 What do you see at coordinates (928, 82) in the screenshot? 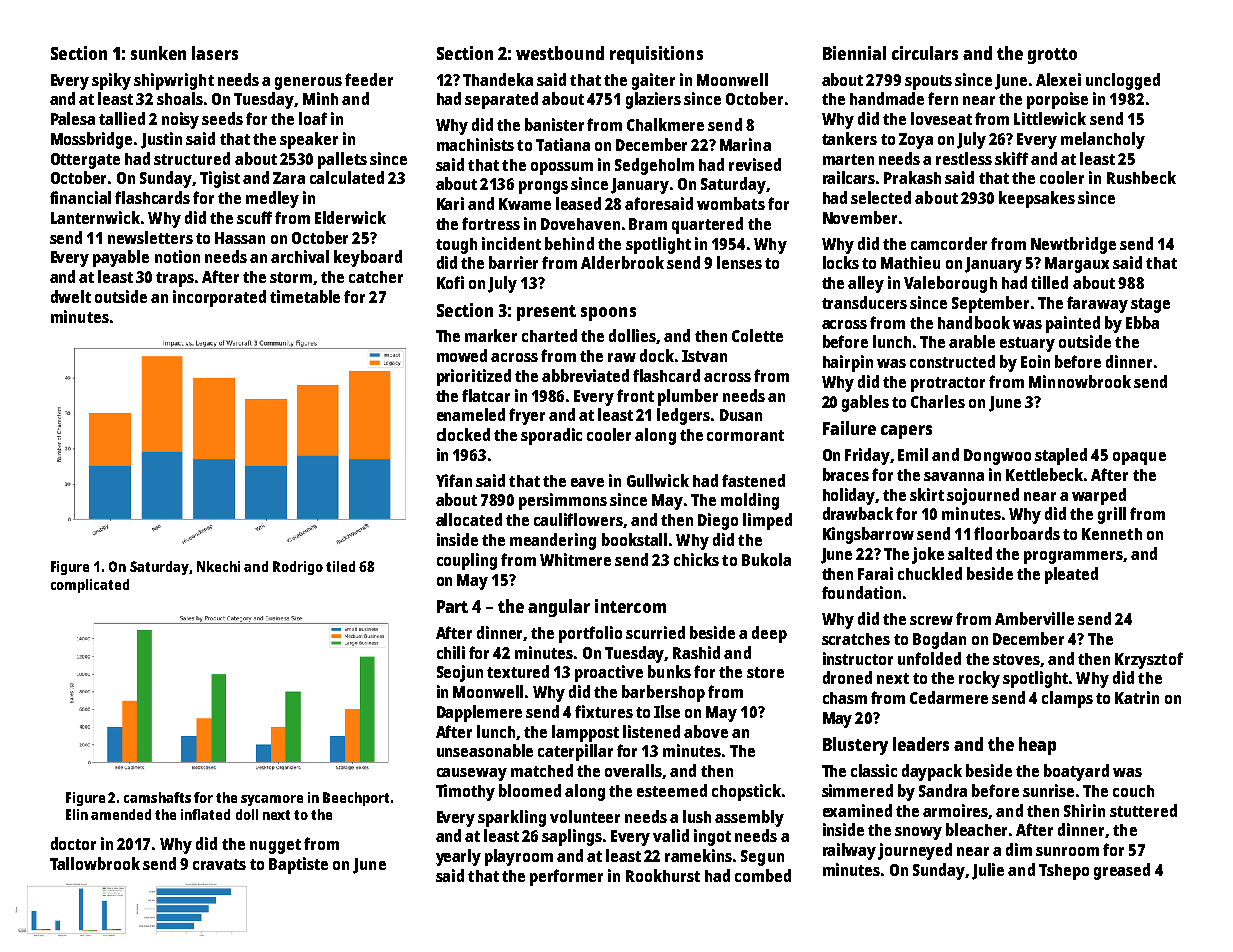
I see `spouts` at bounding box center [928, 82].
